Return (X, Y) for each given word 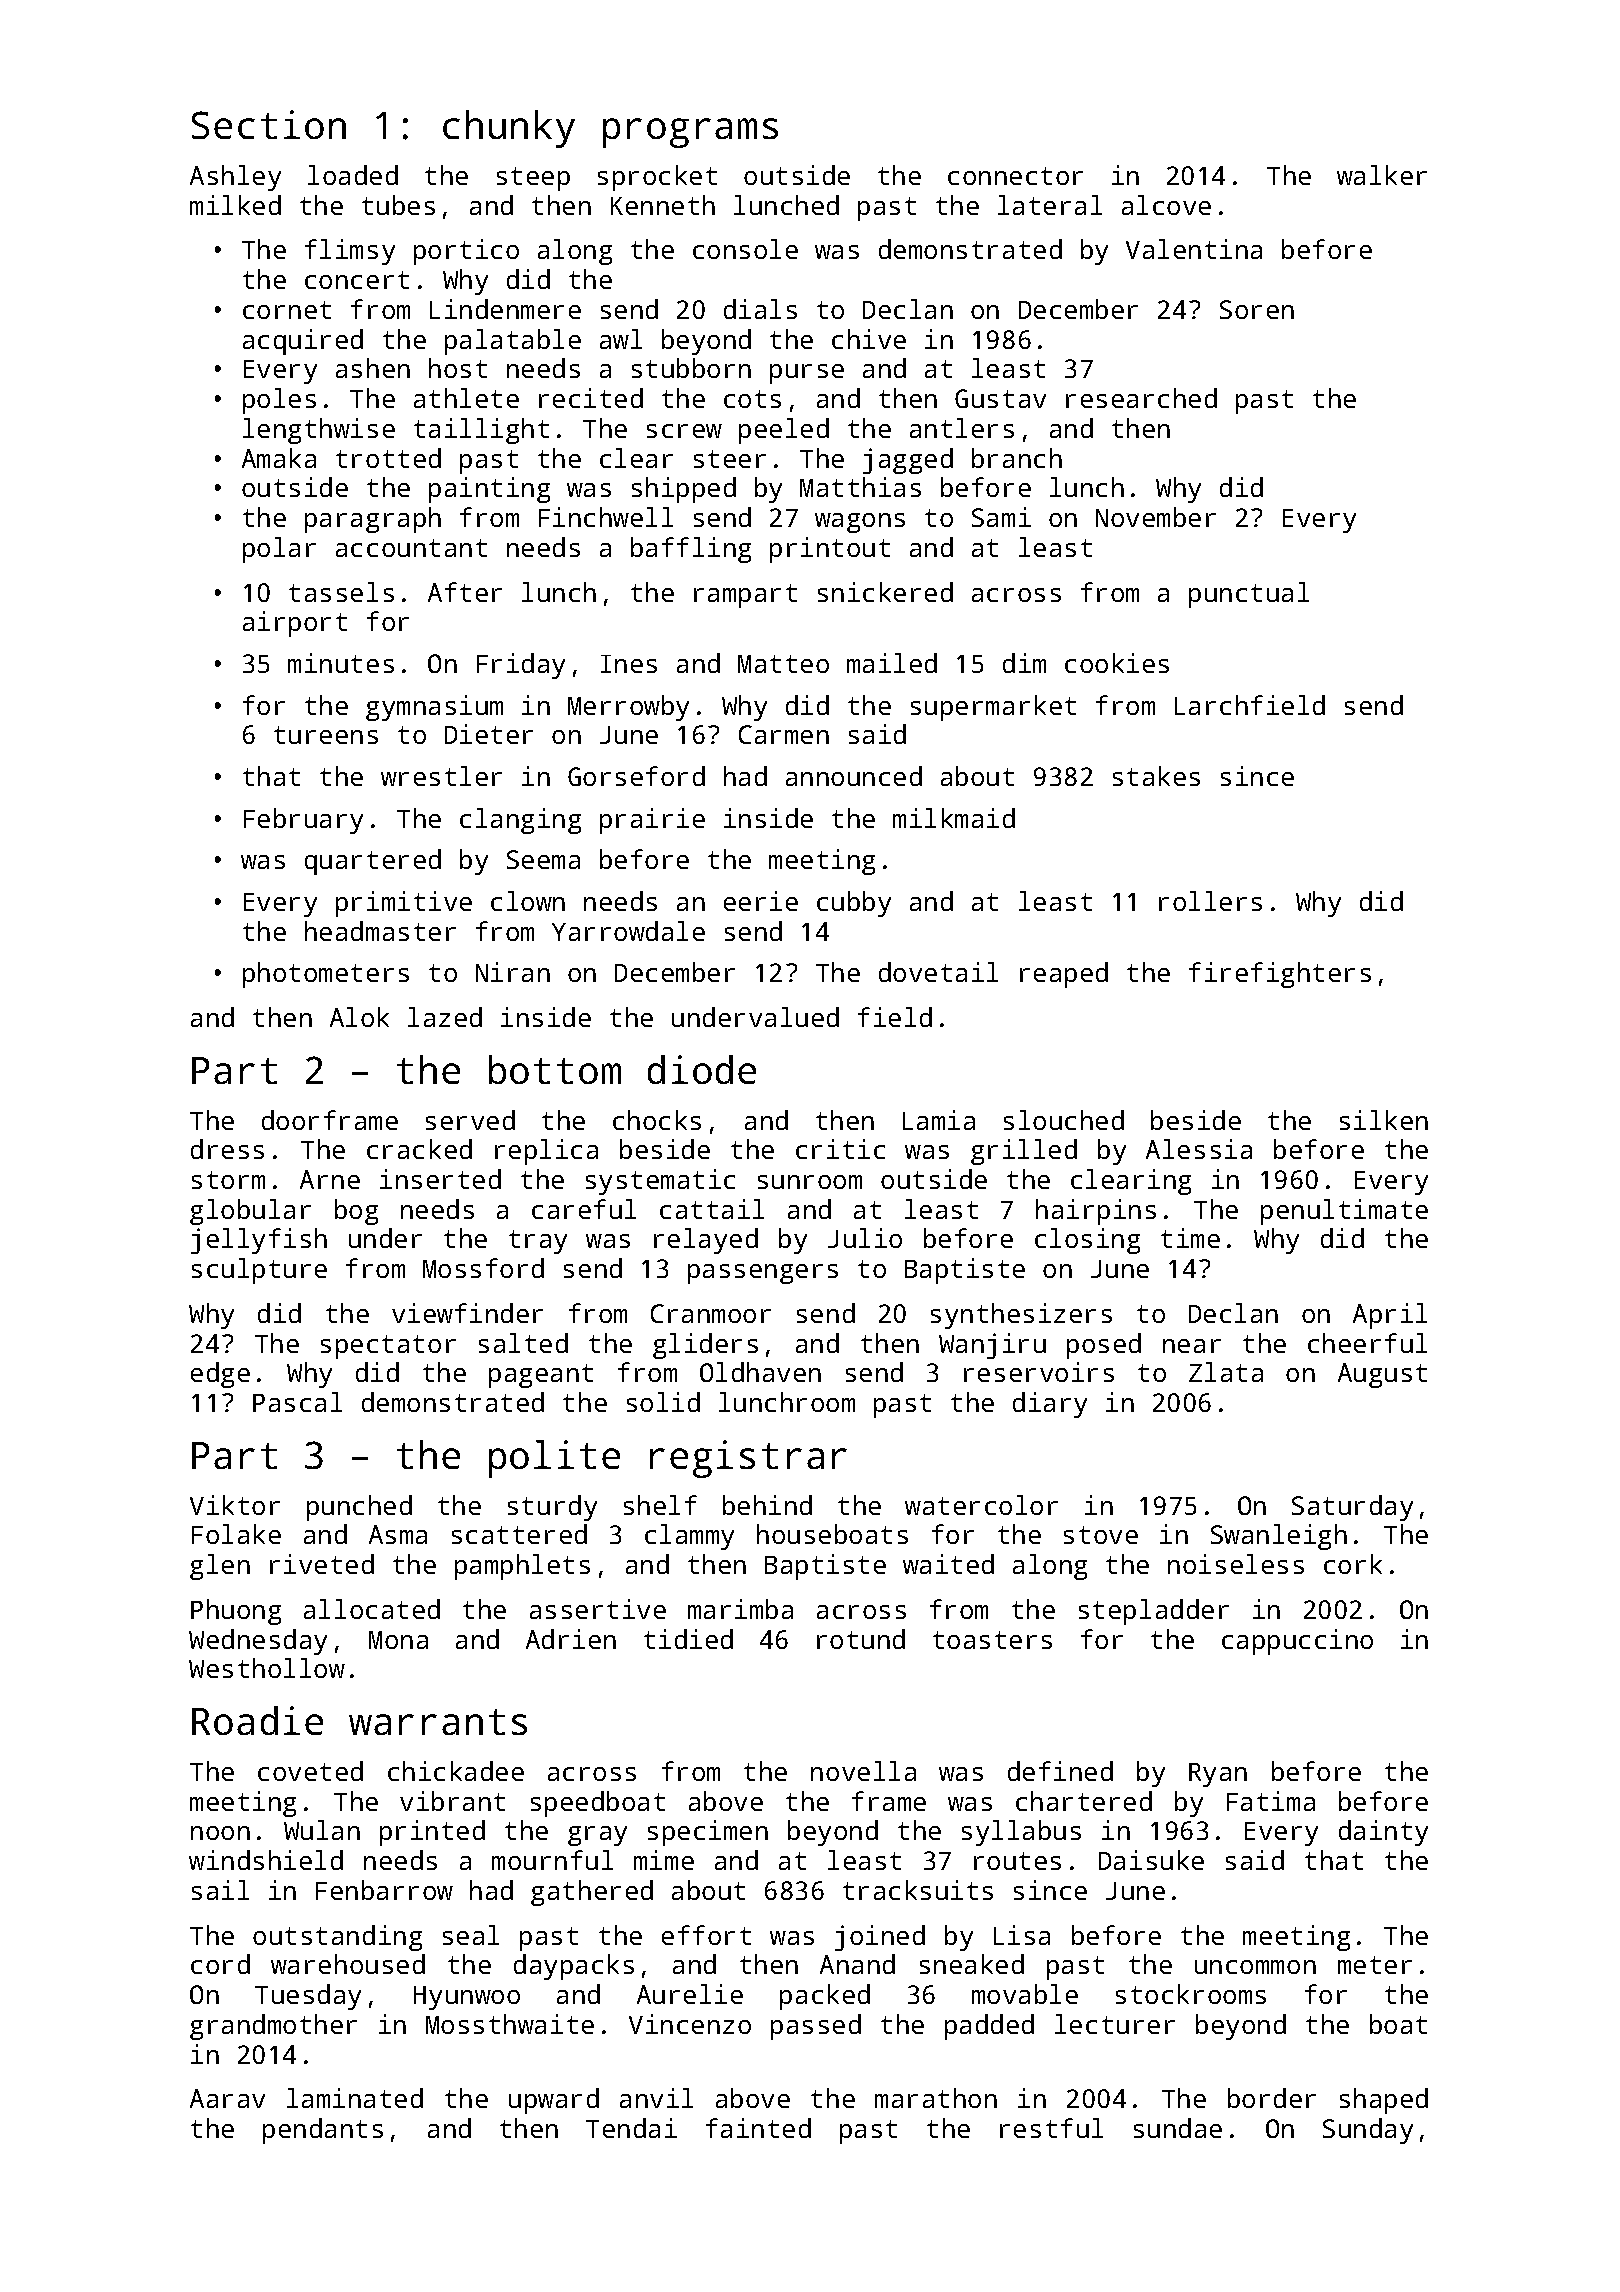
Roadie (257, 1720)
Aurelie (690, 1994)
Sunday (1368, 2131)
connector (1015, 176)
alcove (1166, 205)
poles (279, 401)
